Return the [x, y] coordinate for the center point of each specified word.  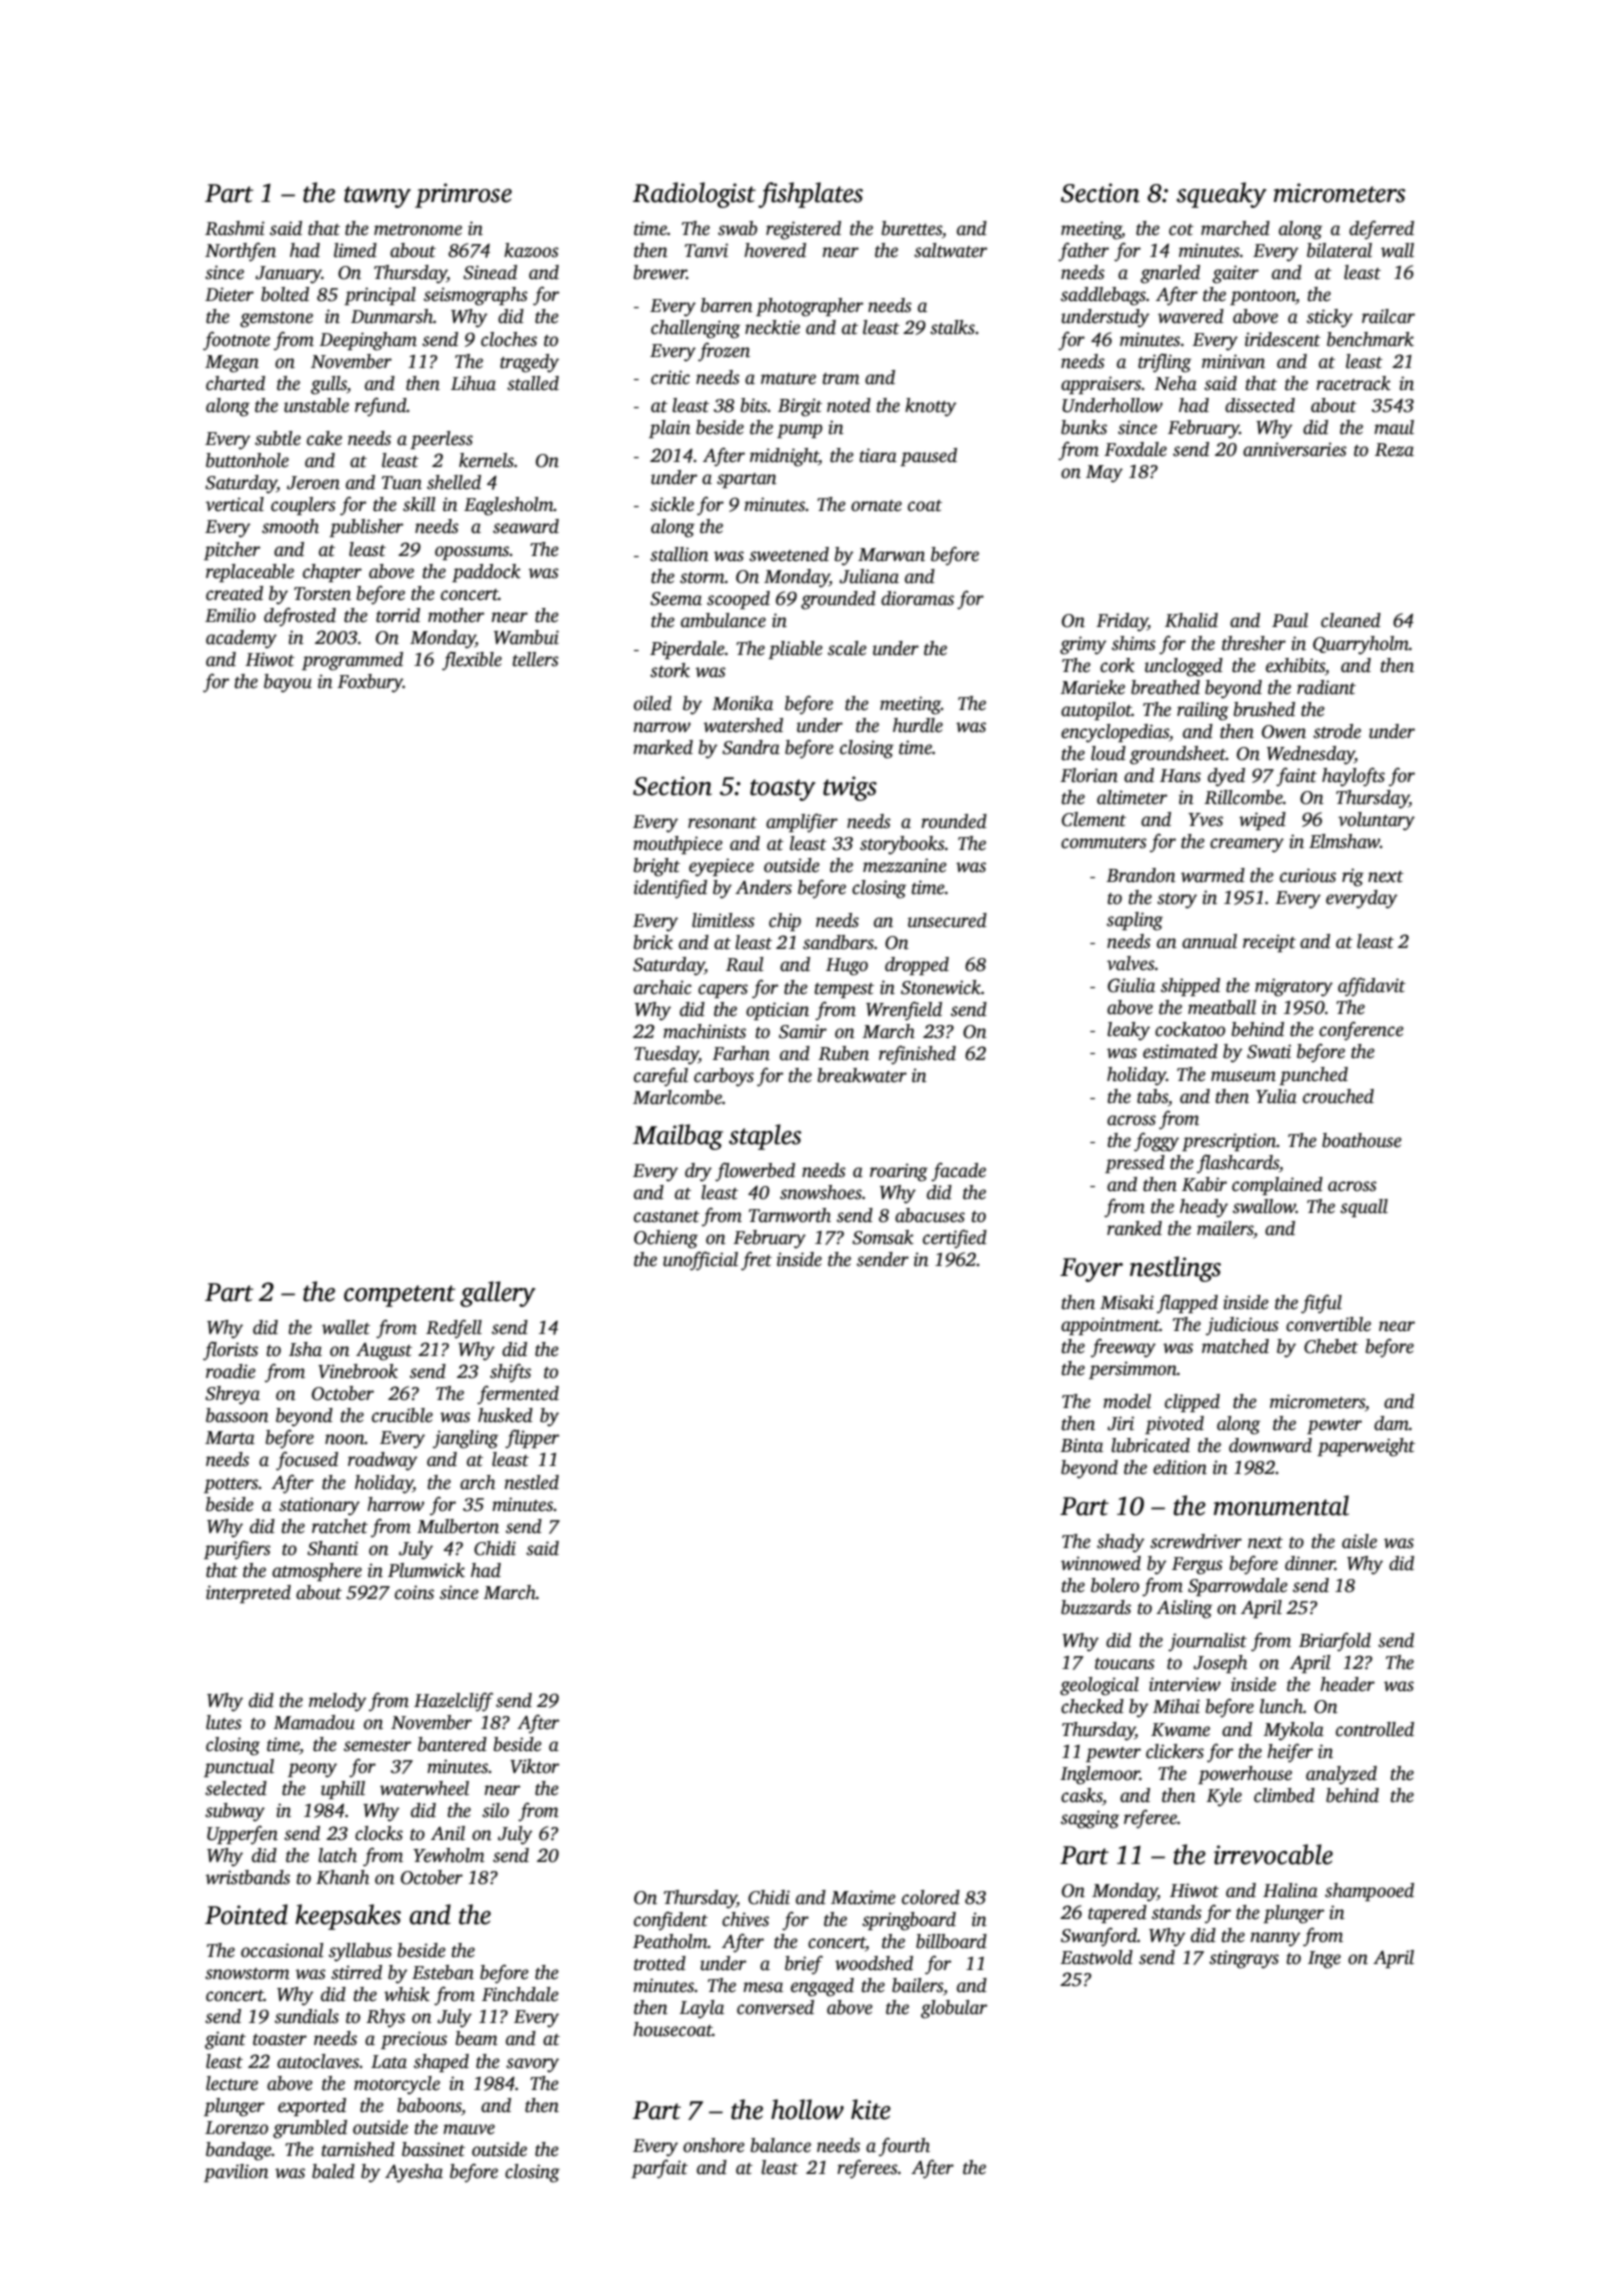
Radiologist [694, 195]
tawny [377, 197]
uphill [343, 1790]
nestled [532, 1482]
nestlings [1175, 1269]
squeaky [1222, 195]
